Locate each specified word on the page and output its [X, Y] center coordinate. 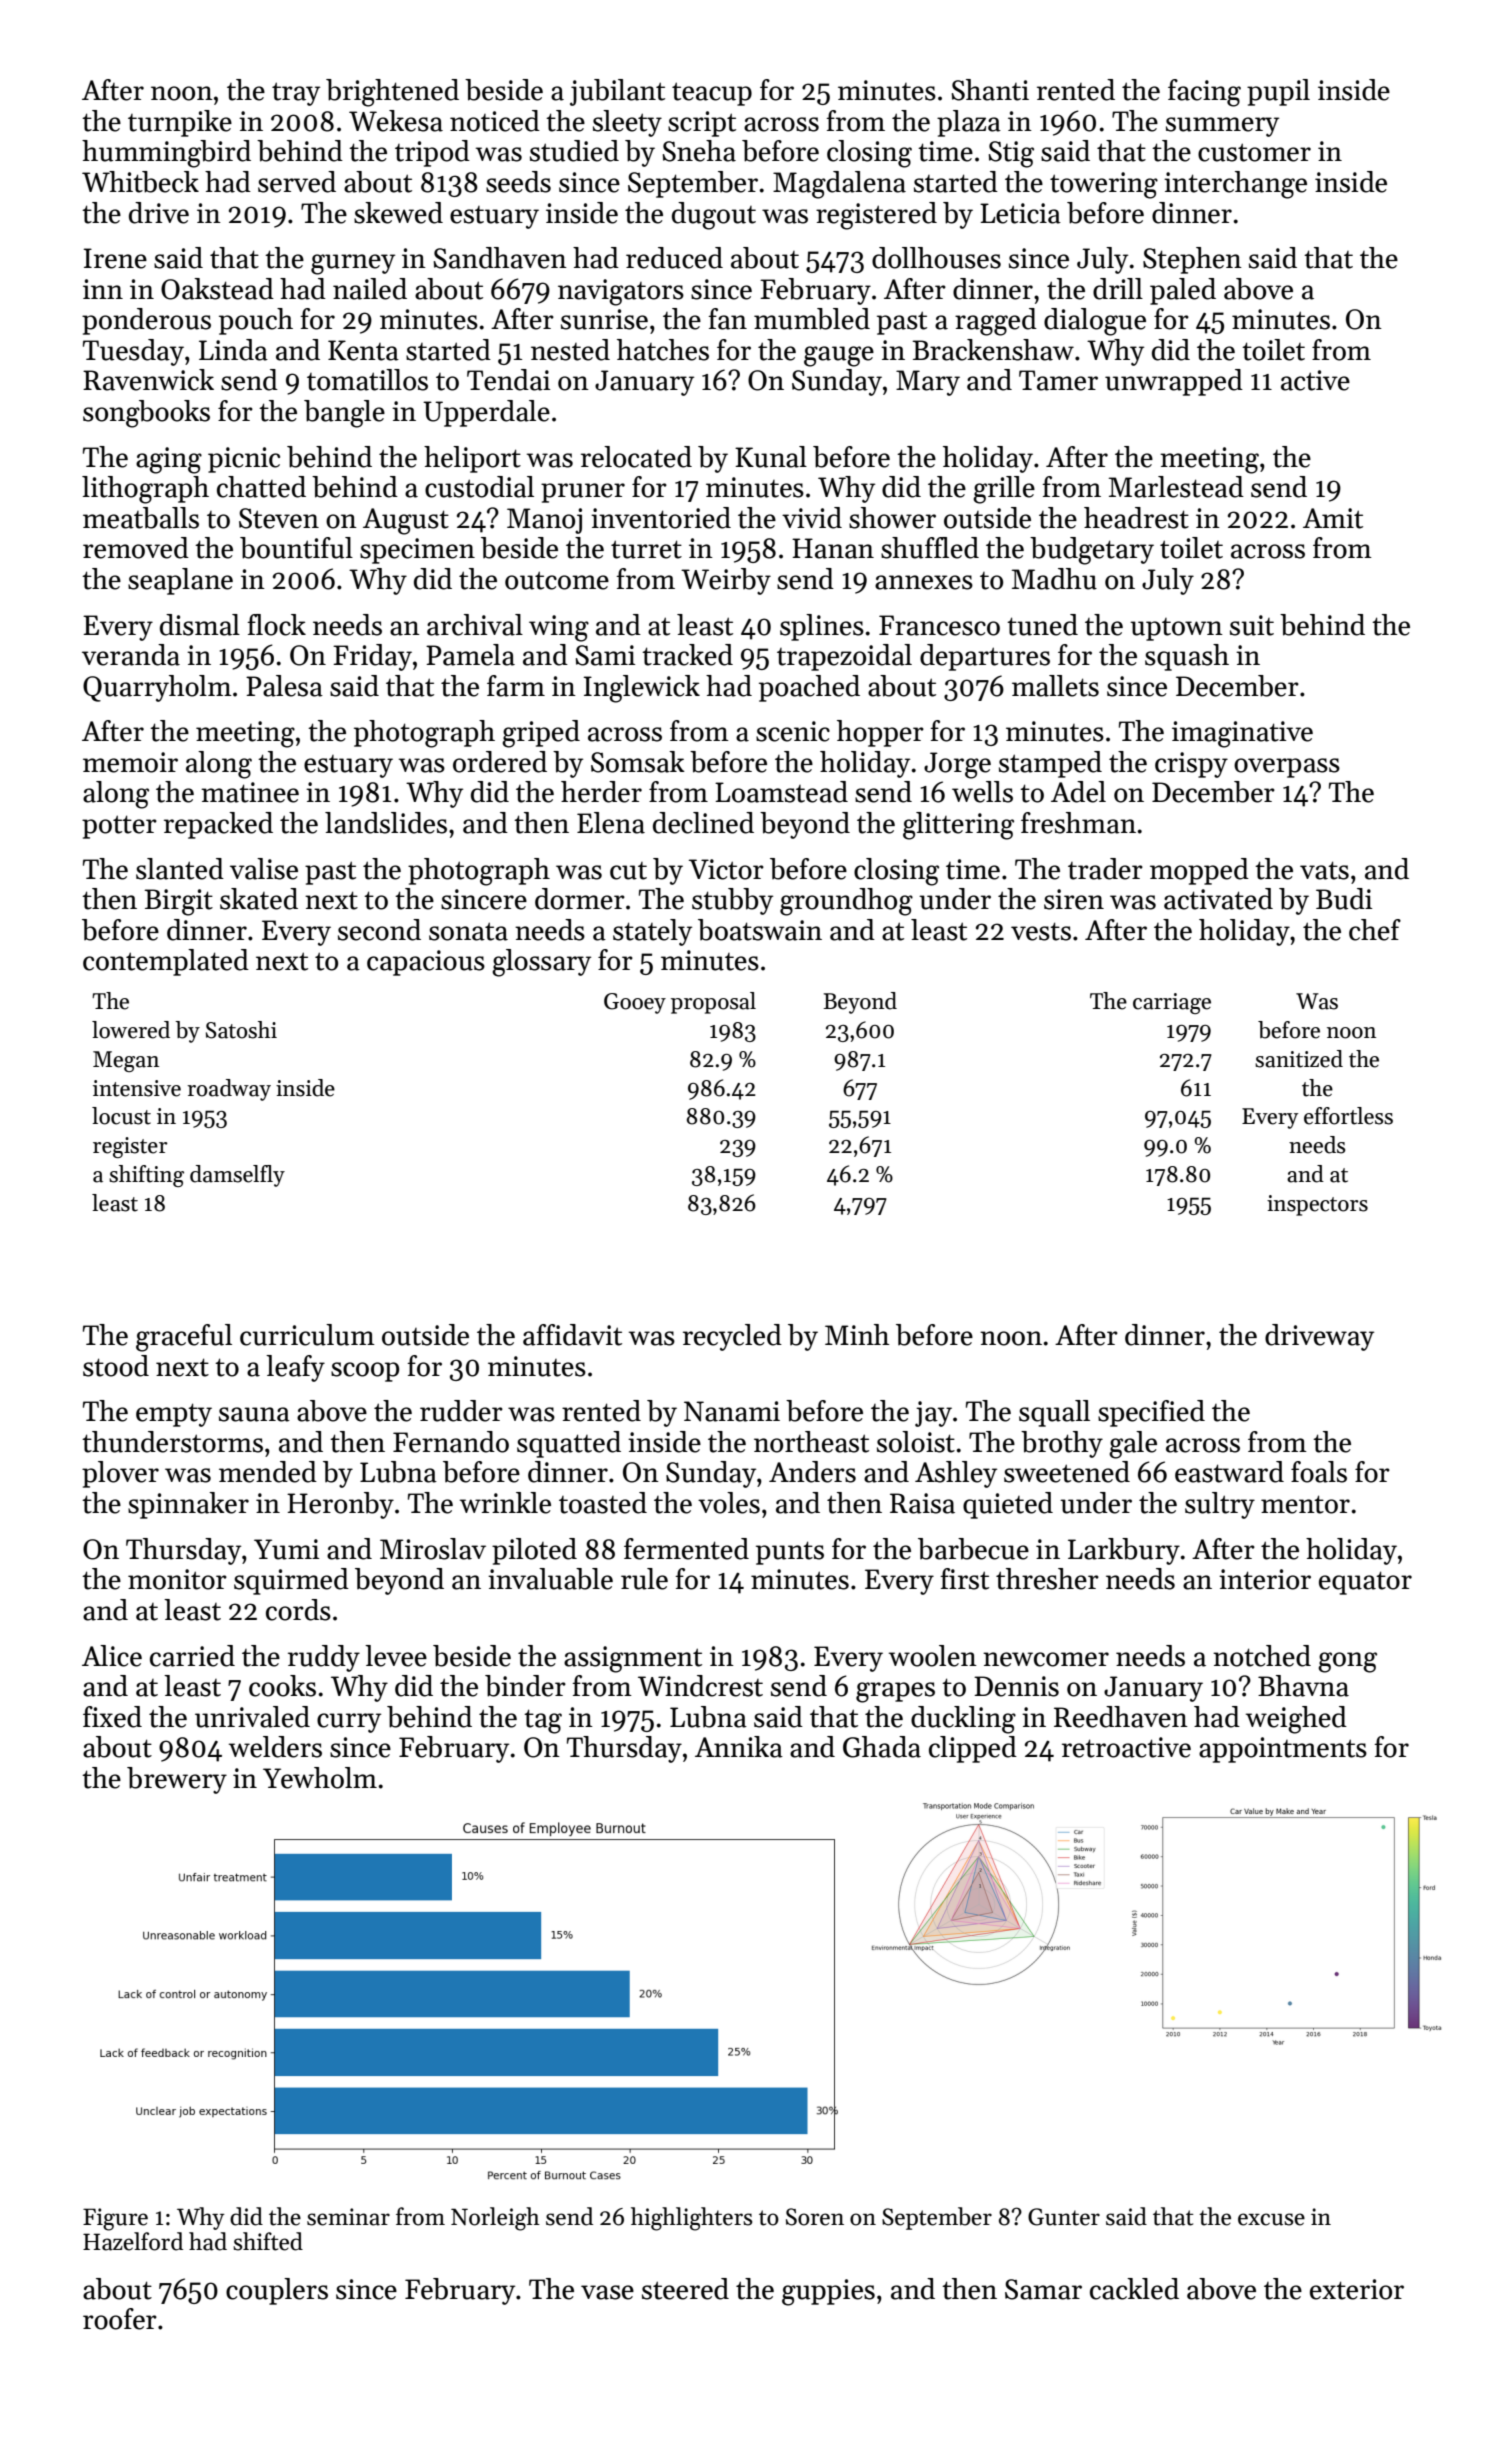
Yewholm [320, 1778]
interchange [1235, 185]
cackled [1134, 2289]
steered [685, 2289]
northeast [811, 1442]
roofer [120, 2319]
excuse [1271, 2219]
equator [1365, 1583]
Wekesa [396, 121]
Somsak [638, 762]
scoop [365, 1372]
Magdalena [839, 185]
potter [119, 827]
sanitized [1299, 1059]
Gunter [1064, 2217]
